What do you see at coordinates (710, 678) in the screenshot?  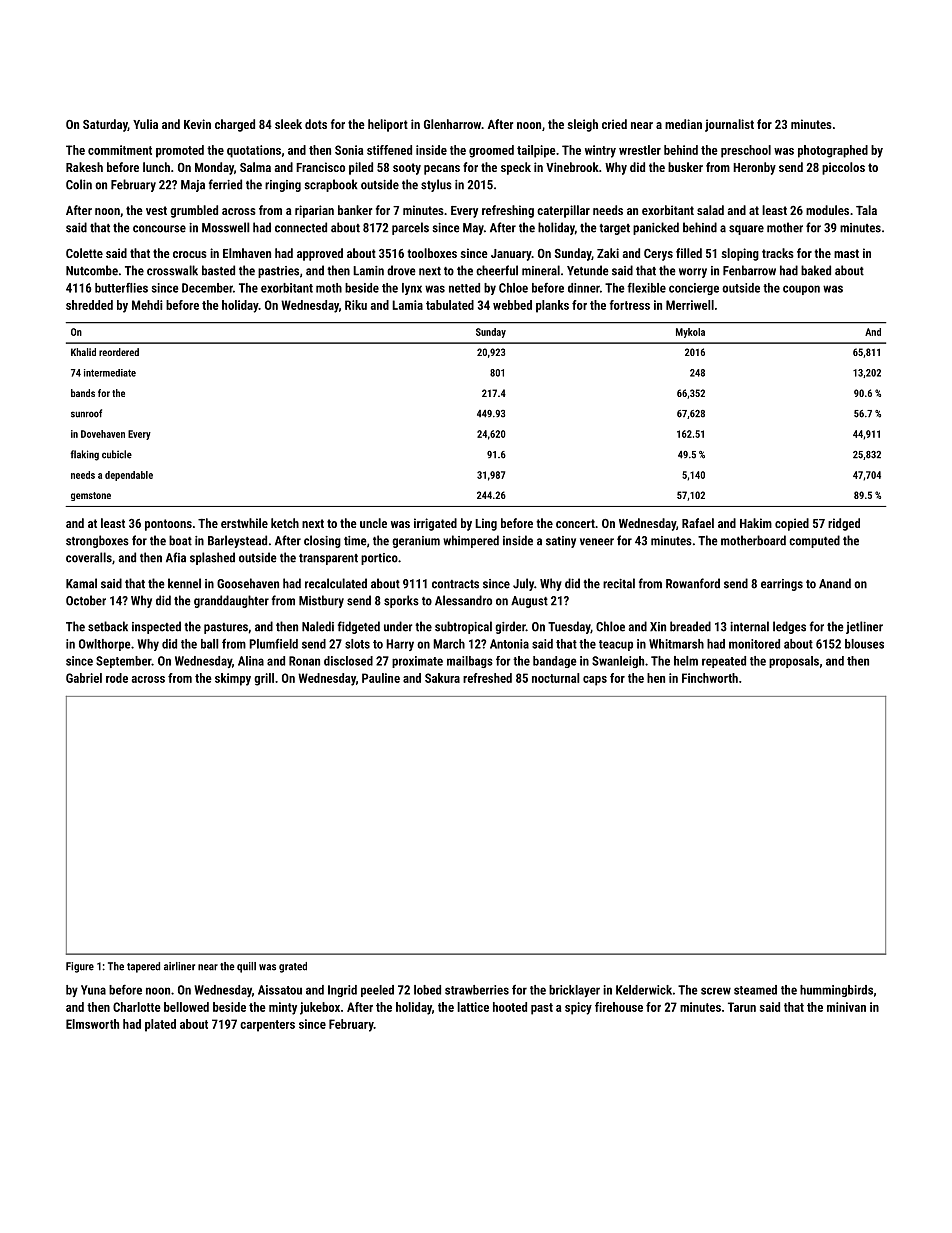 I see `Finchworth` at bounding box center [710, 678].
